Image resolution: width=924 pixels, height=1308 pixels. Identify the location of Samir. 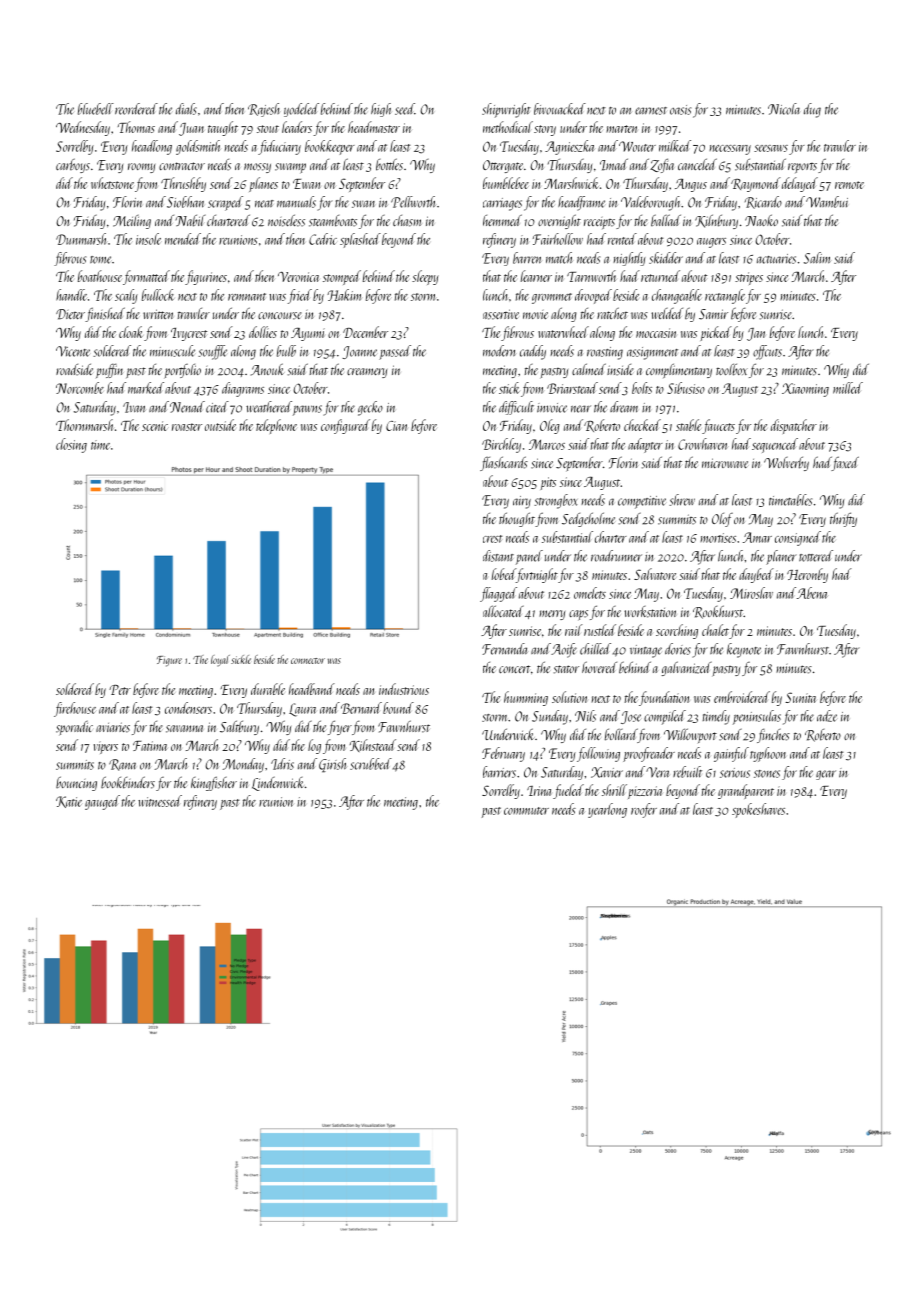
(713, 314).
